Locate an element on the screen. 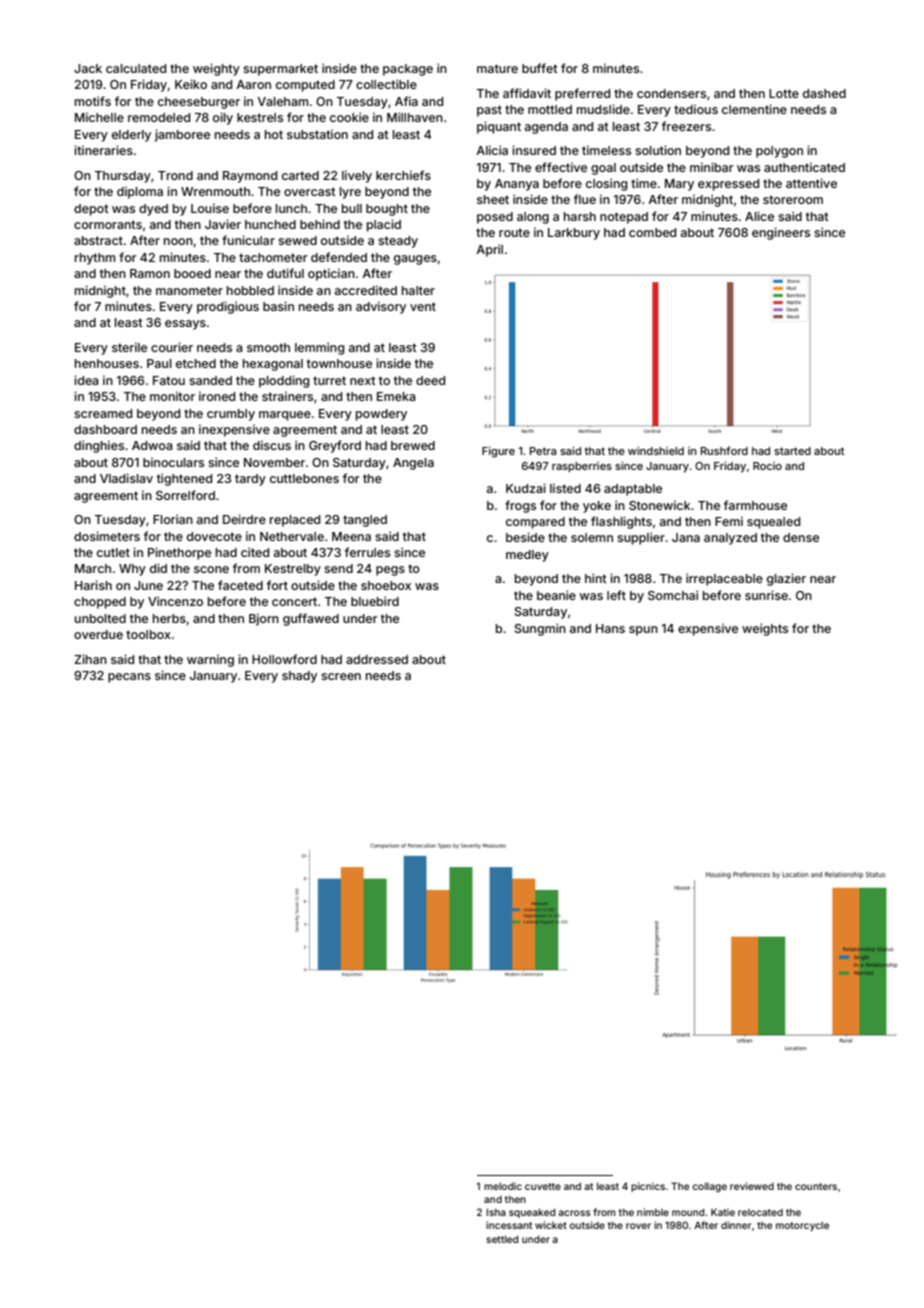 This screenshot has height=1308, width=924. settled is located at coordinates (502, 1239).
